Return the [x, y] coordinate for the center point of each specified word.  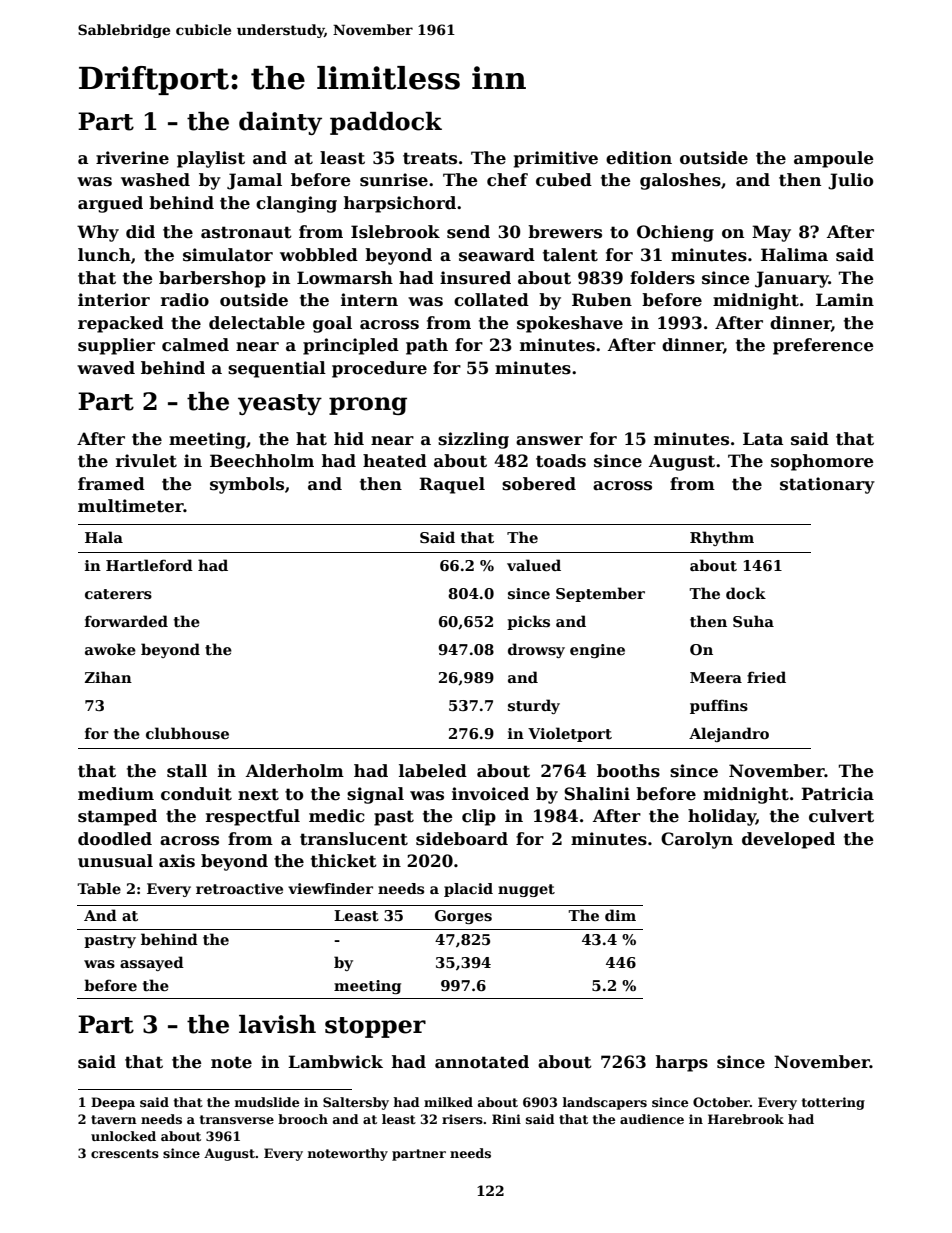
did [140, 232]
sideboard [462, 839]
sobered [539, 484]
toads [561, 461]
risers [462, 1119]
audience [652, 1119]
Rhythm [722, 538]
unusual [115, 861]
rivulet [146, 461]
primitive [556, 159]
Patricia [837, 794]
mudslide [267, 1102]
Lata [763, 439]
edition [639, 158]
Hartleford [149, 565]
